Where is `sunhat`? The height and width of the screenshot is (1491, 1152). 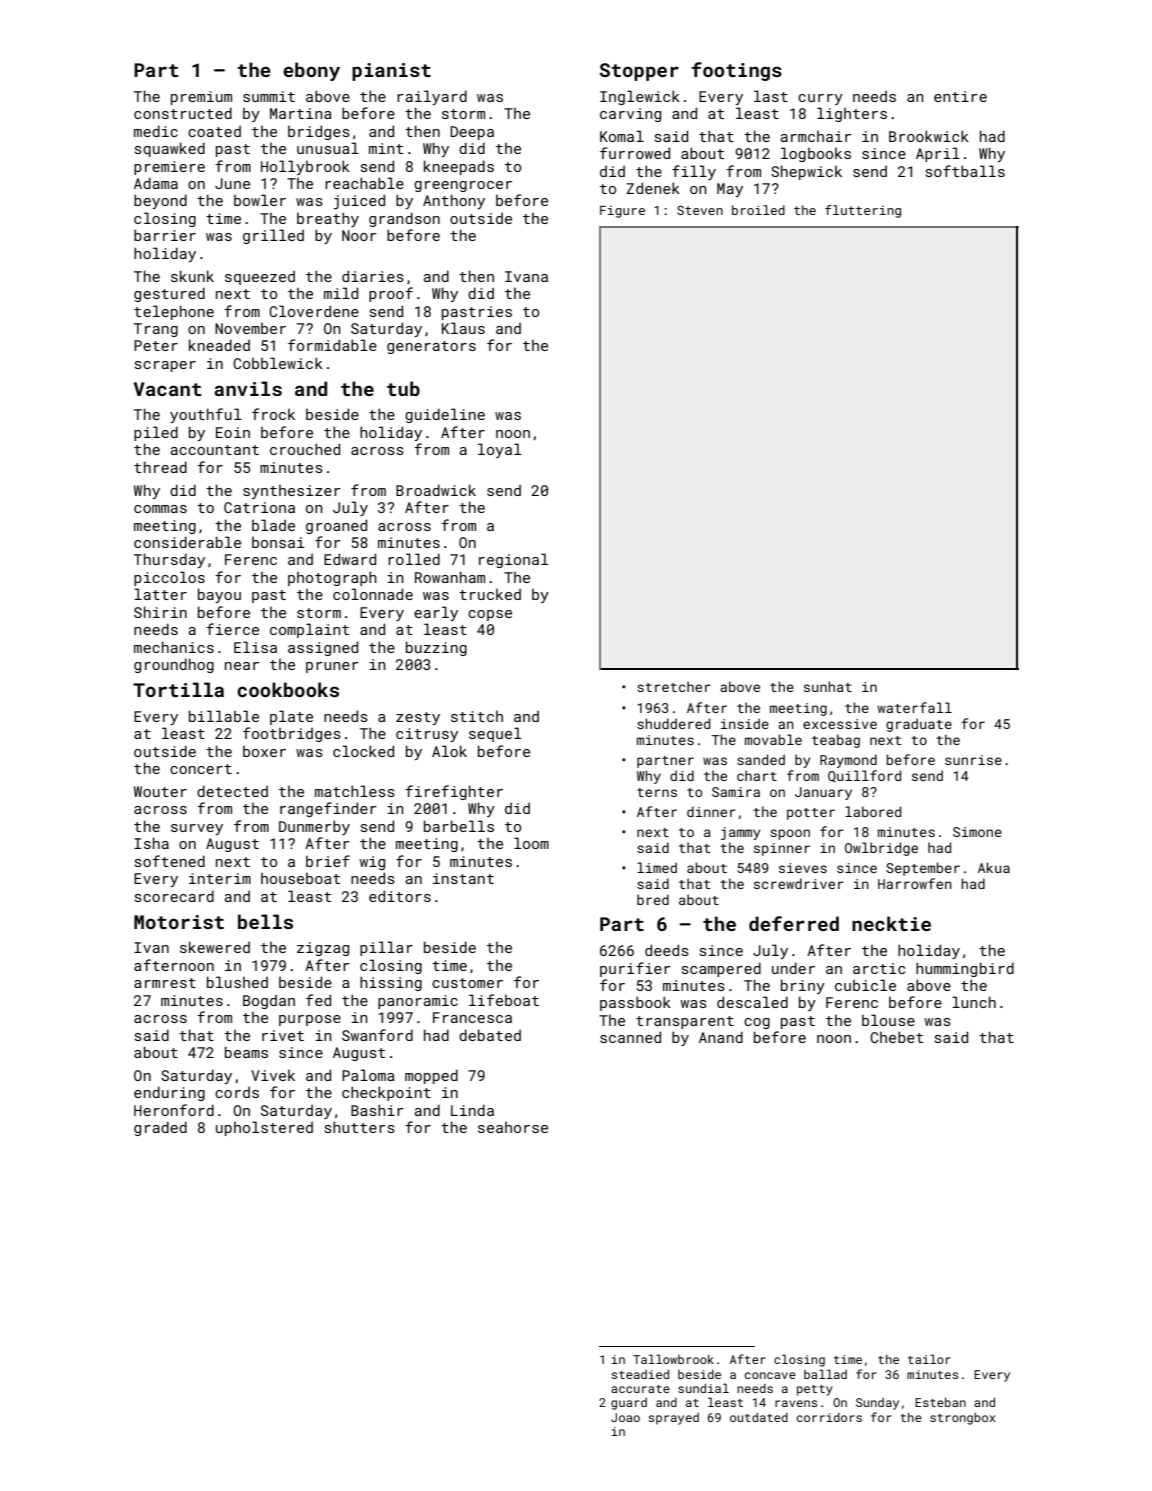 sunhat is located at coordinates (828, 686).
